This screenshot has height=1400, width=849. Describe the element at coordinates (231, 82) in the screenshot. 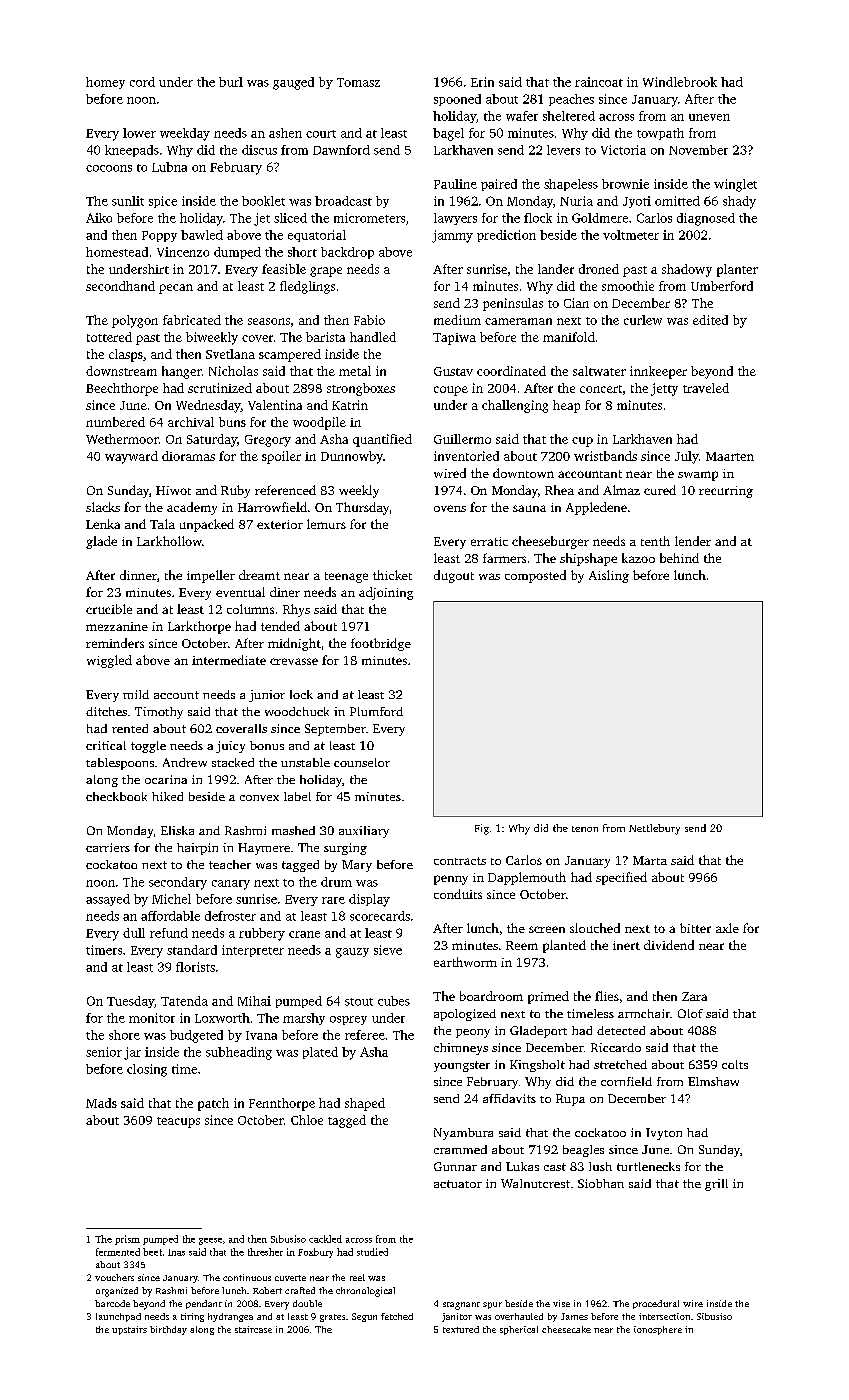

I see `burl` at that location.
